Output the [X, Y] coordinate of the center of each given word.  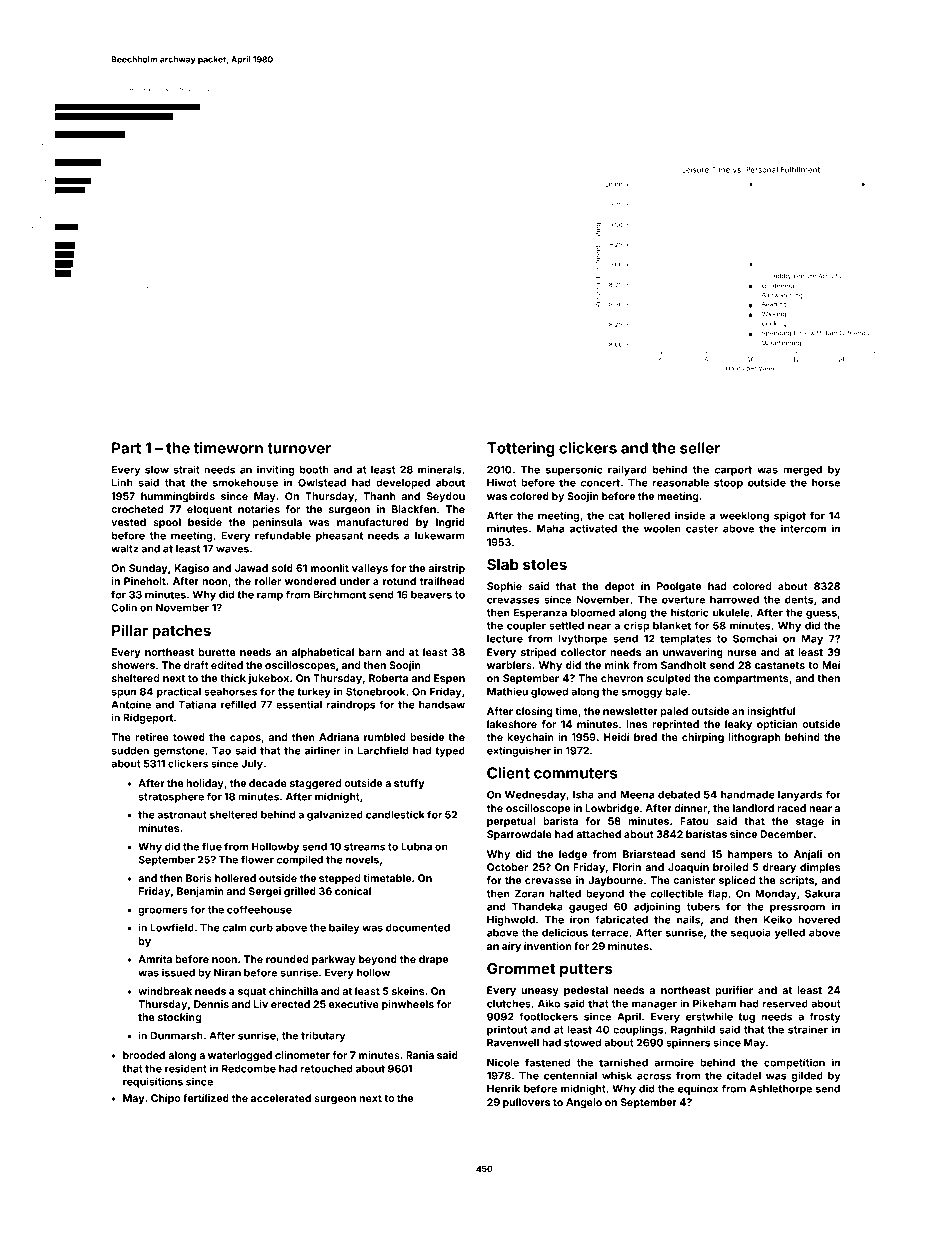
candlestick [395, 814]
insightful [771, 712]
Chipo [166, 1099]
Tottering [521, 449]
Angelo [584, 1103]
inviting [276, 470]
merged [802, 471]
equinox [698, 1089]
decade [268, 783]
